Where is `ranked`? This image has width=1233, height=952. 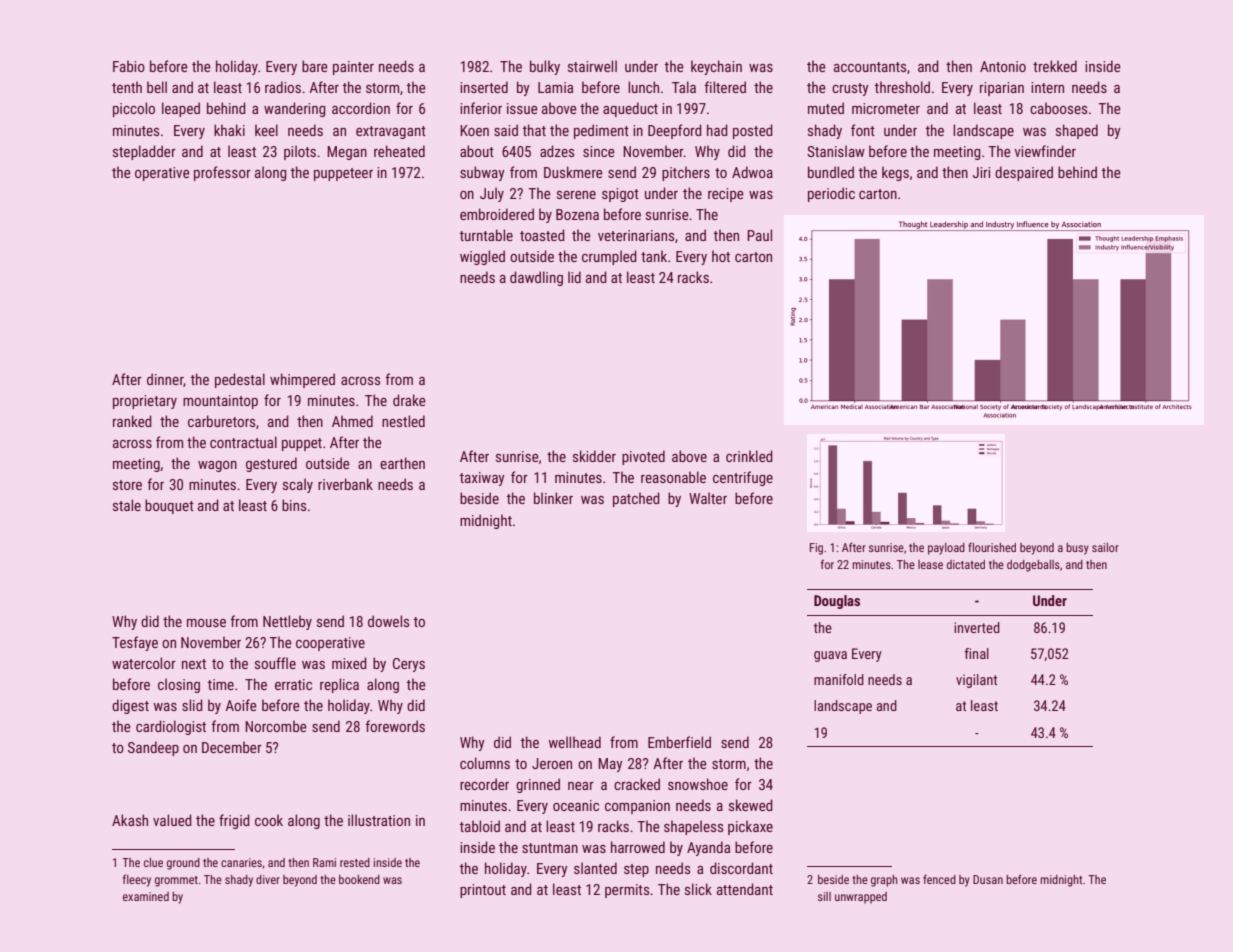 ranked is located at coordinates (132, 421).
